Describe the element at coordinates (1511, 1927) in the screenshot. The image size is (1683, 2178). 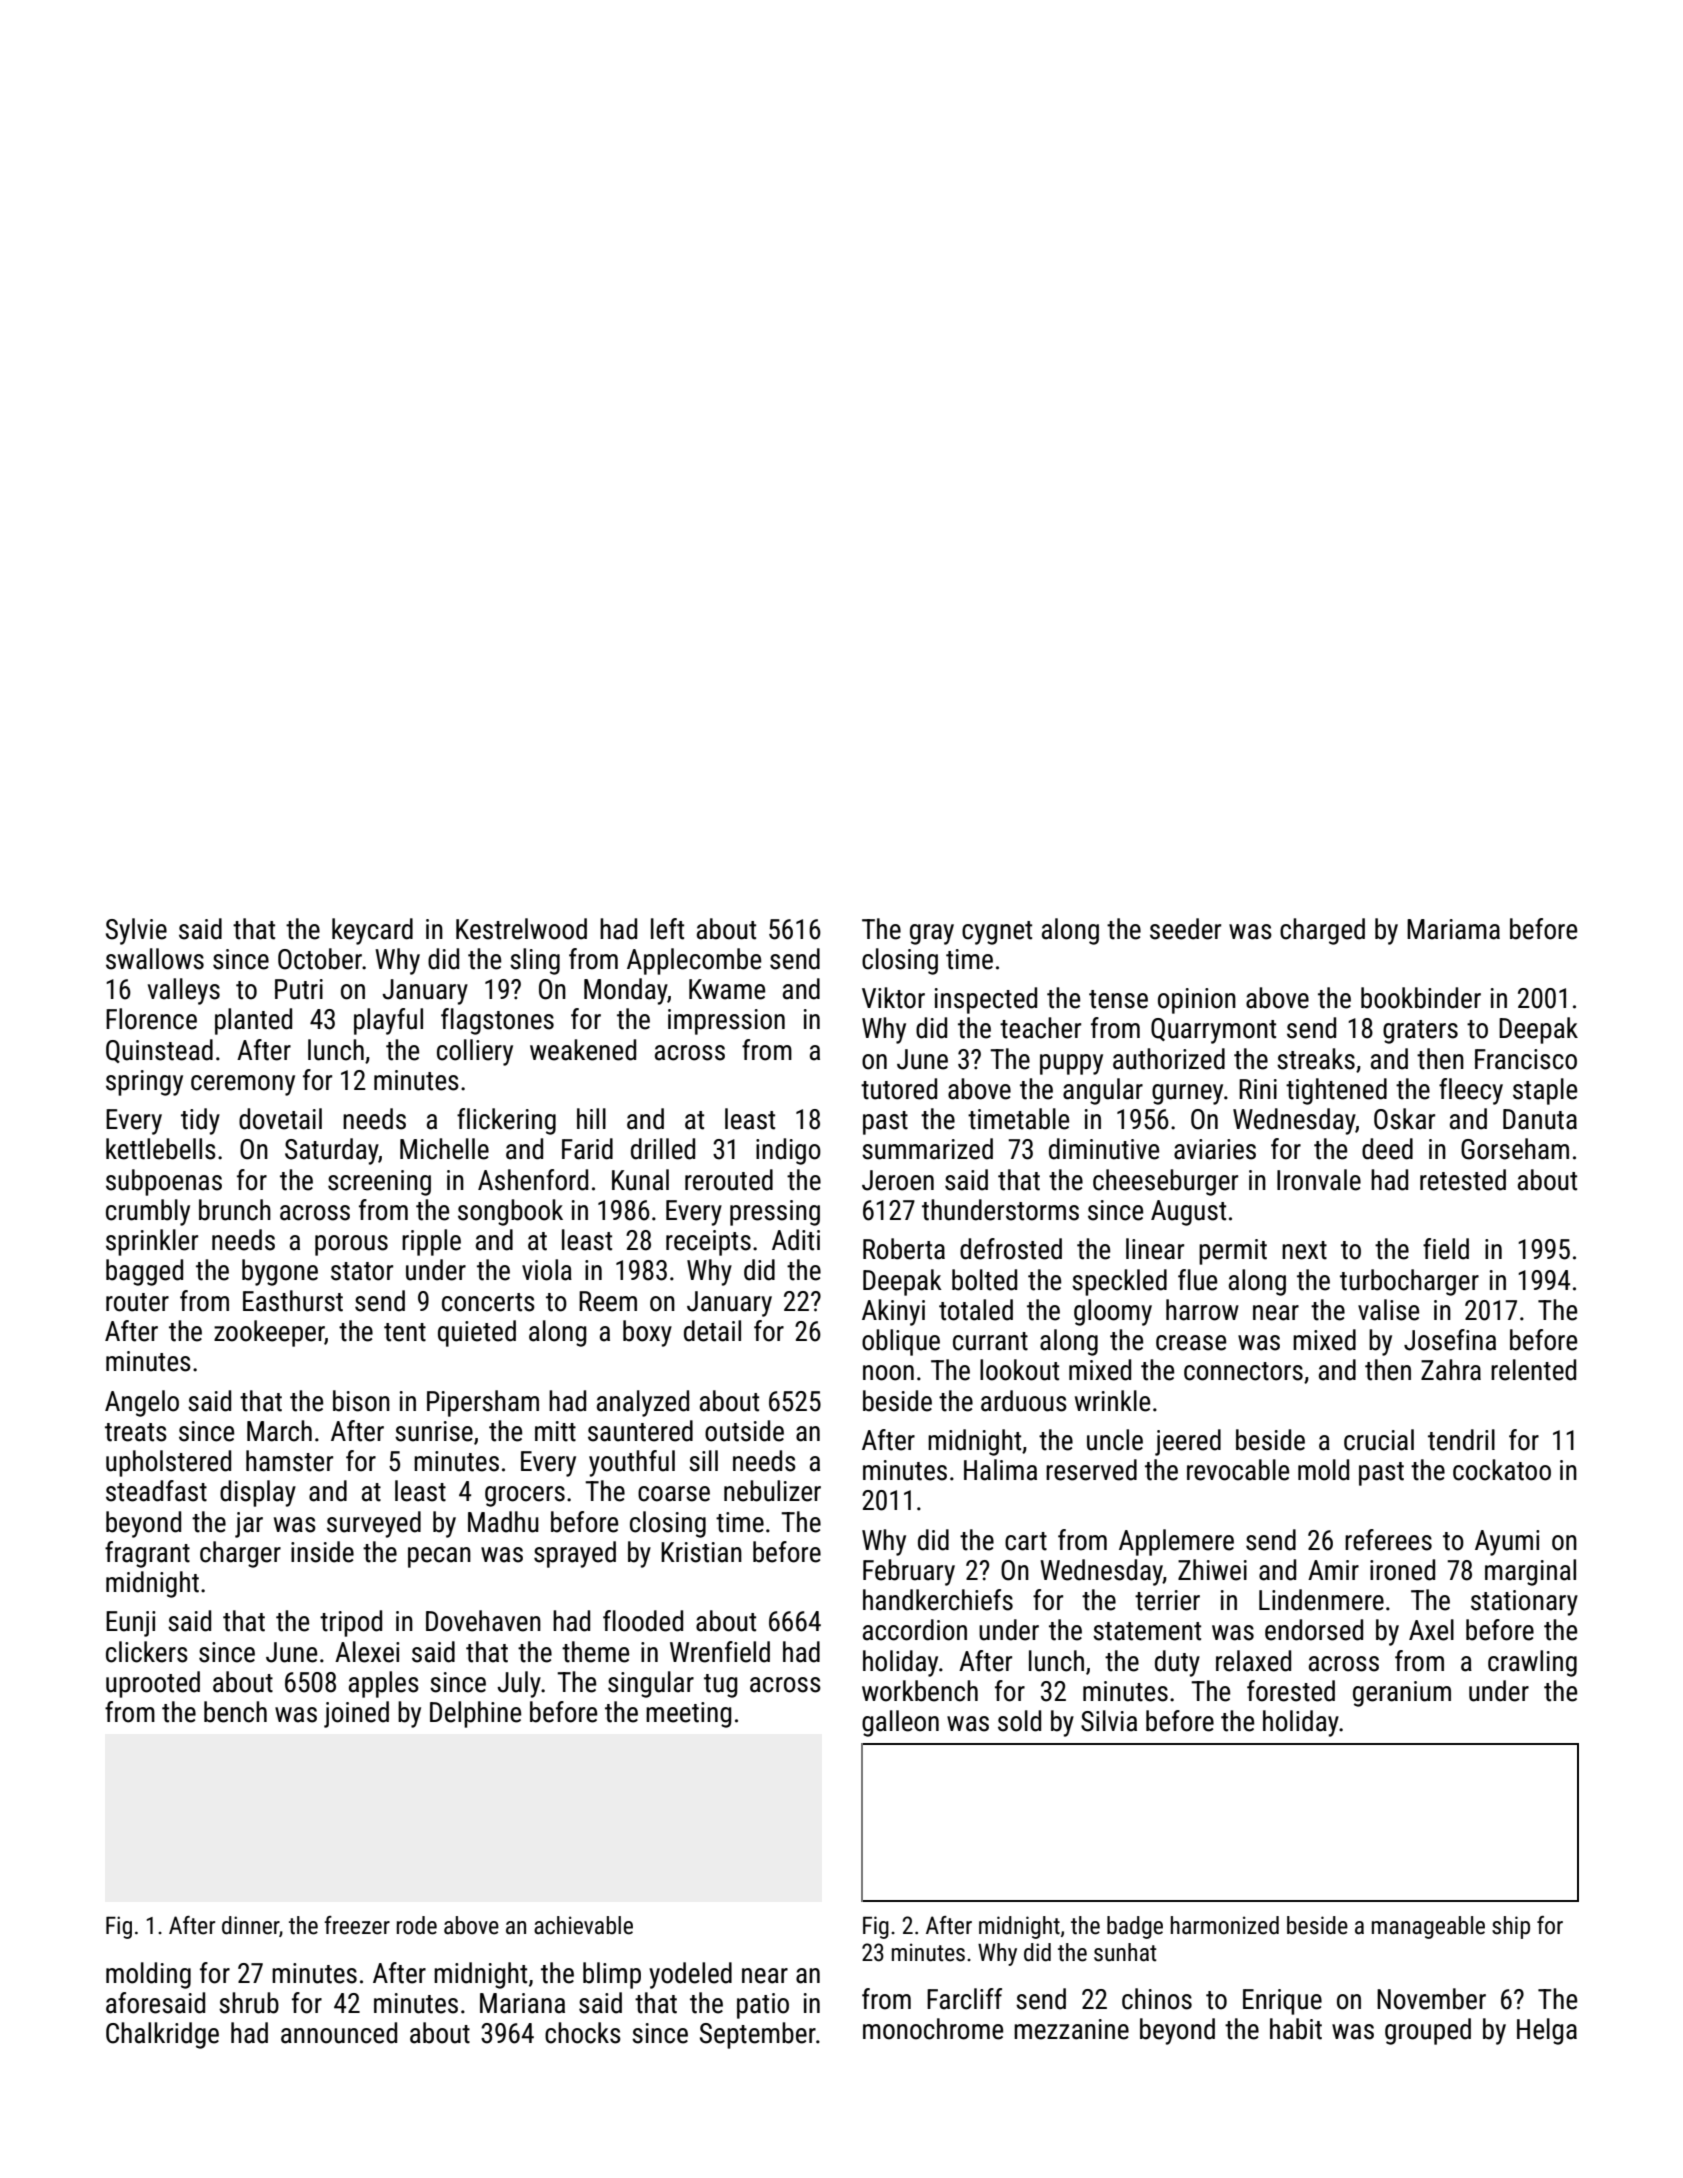
I see `ship` at that location.
